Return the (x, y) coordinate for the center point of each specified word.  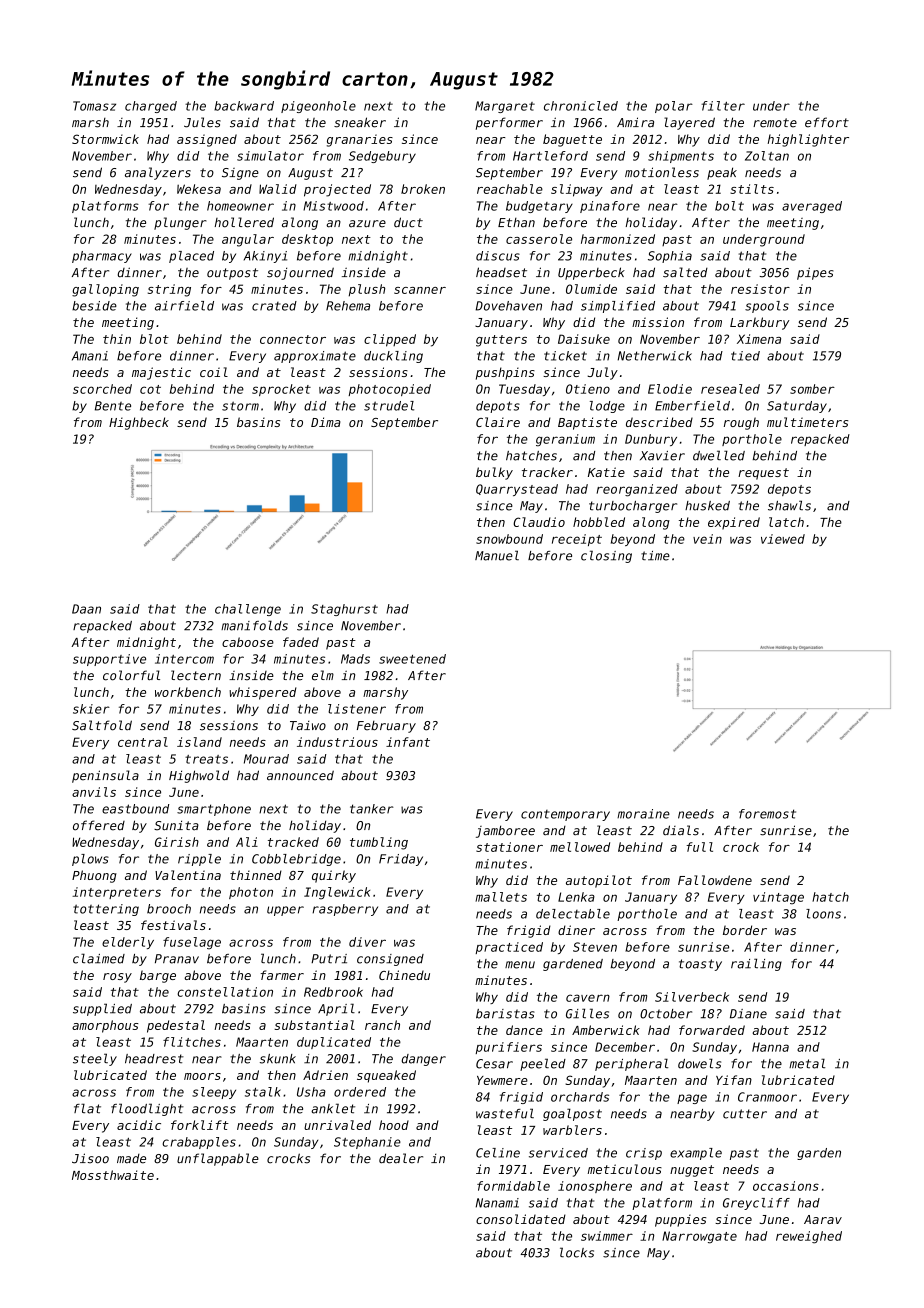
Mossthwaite (113, 1175)
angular (248, 240)
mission (658, 322)
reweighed (809, 1237)
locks (577, 1252)
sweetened (412, 659)
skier (91, 709)
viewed (783, 539)
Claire (498, 422)
